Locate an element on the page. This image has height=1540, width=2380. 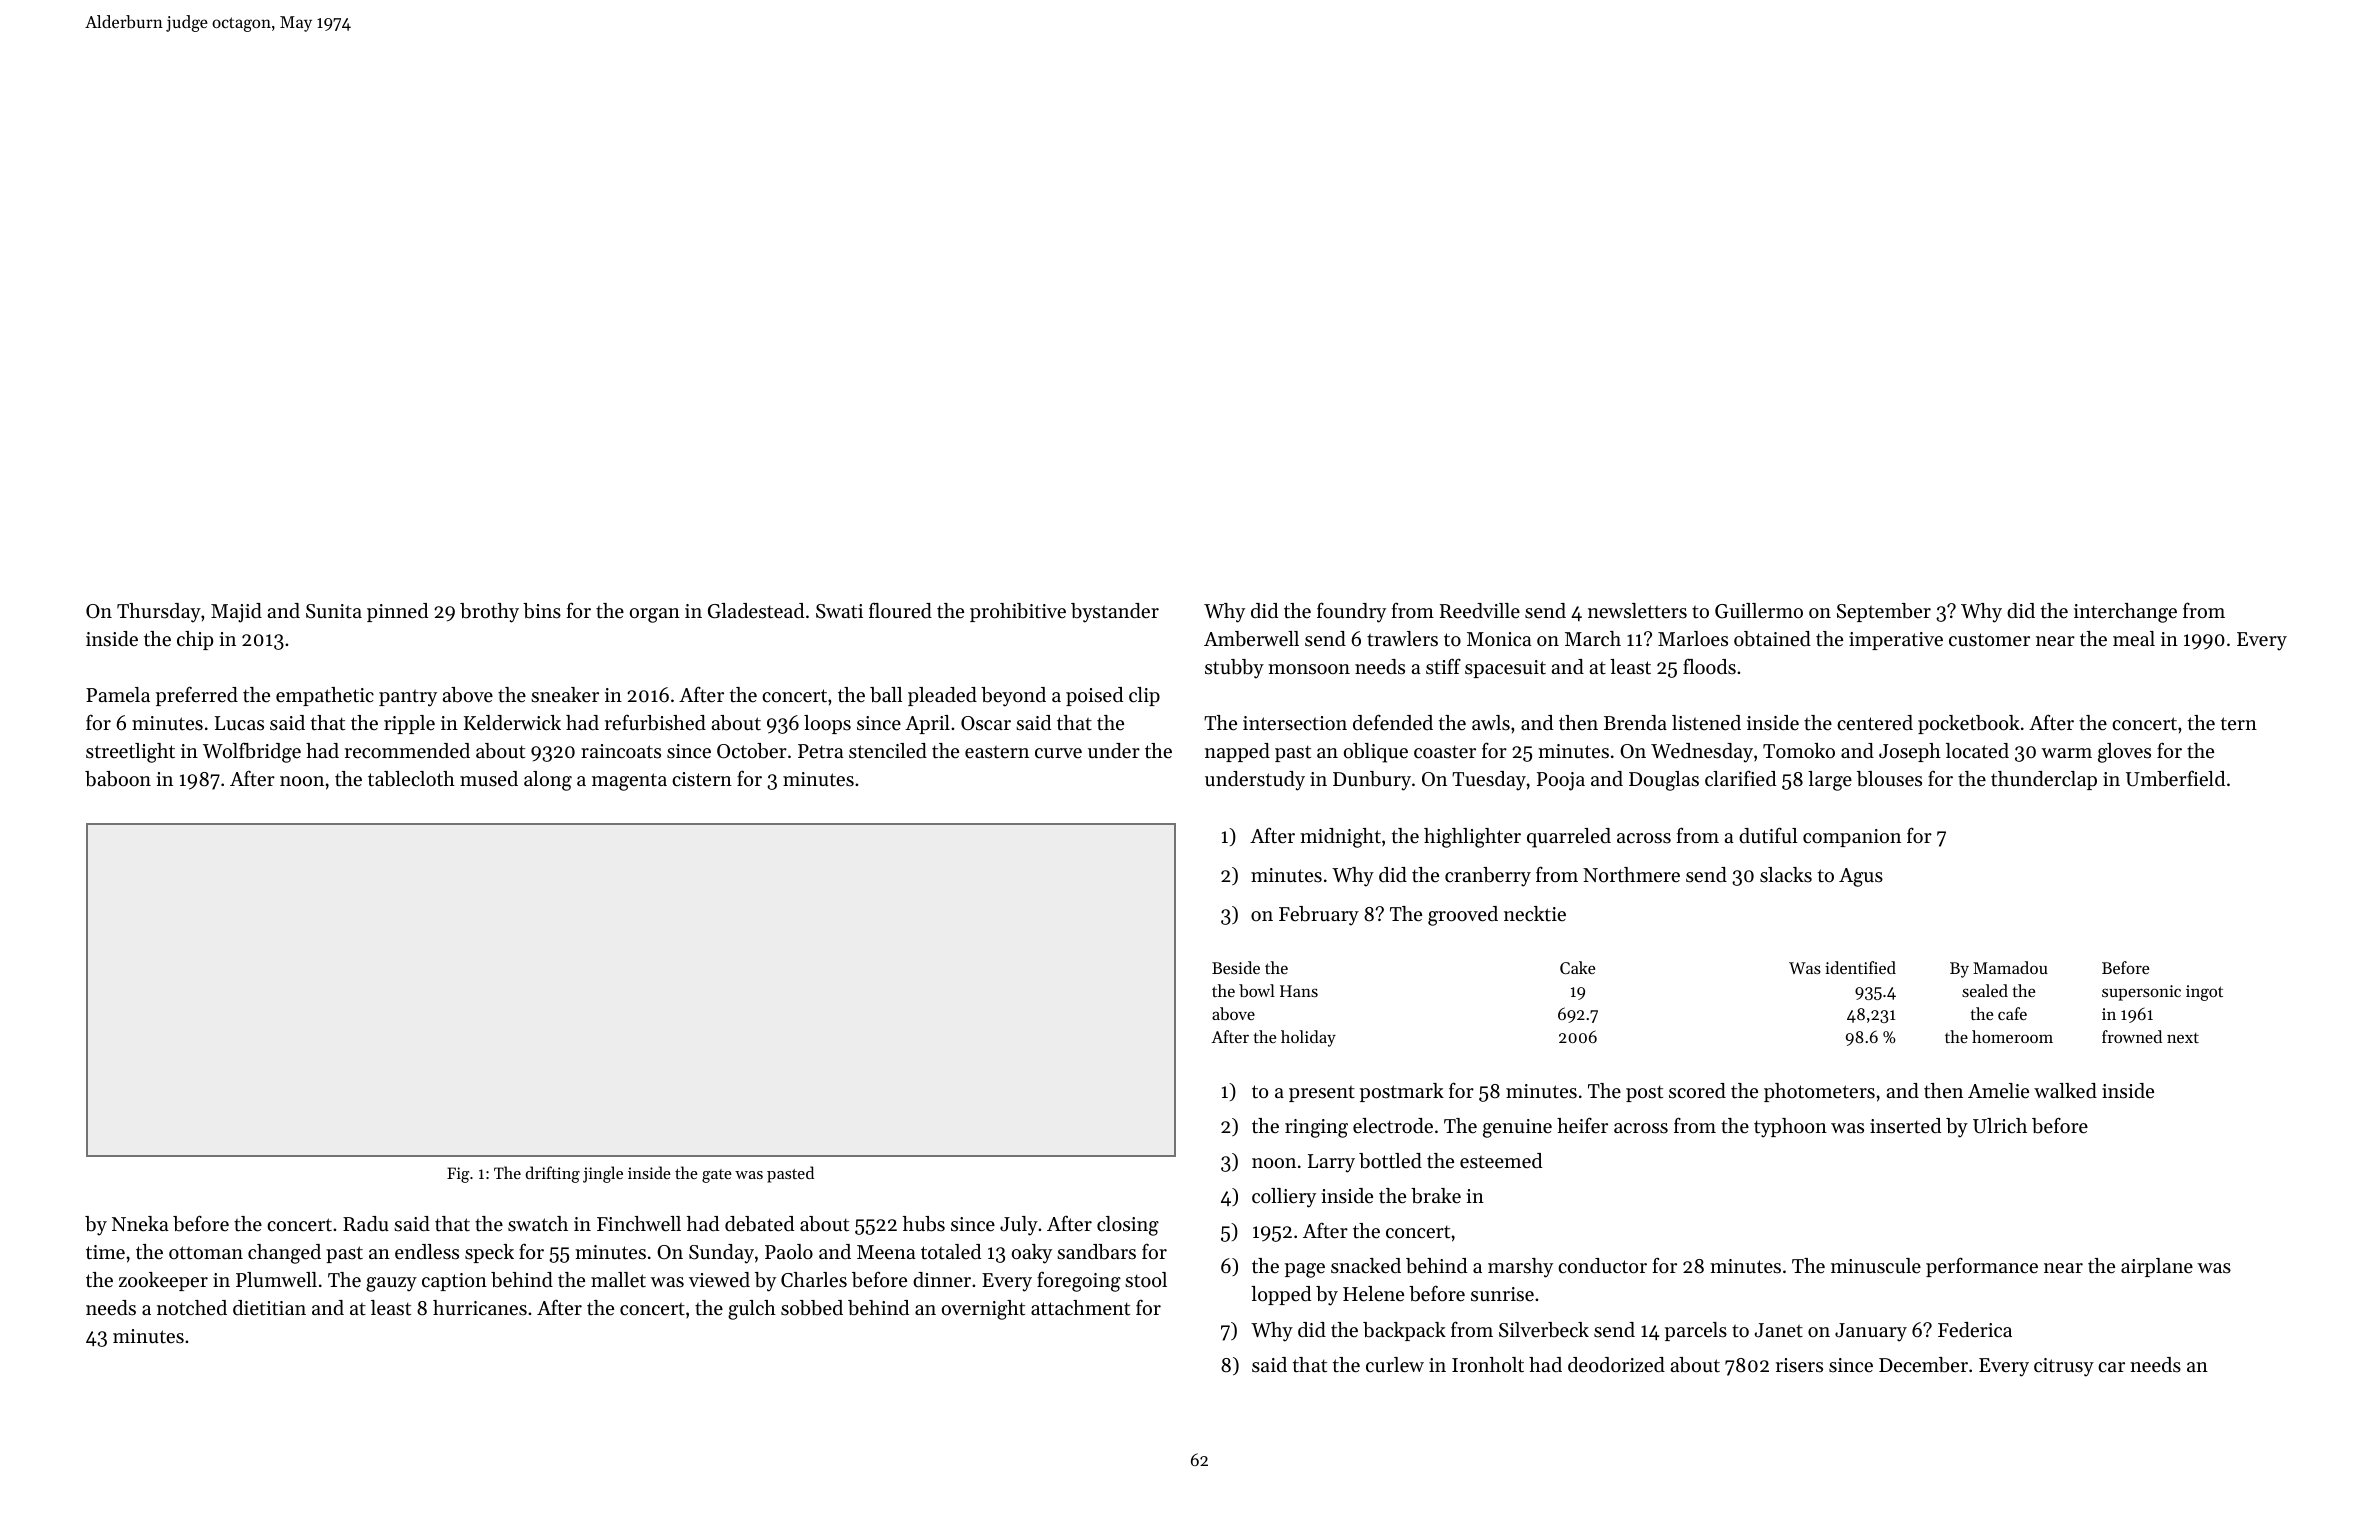
Fig is located at coordinates (458, 1175).
